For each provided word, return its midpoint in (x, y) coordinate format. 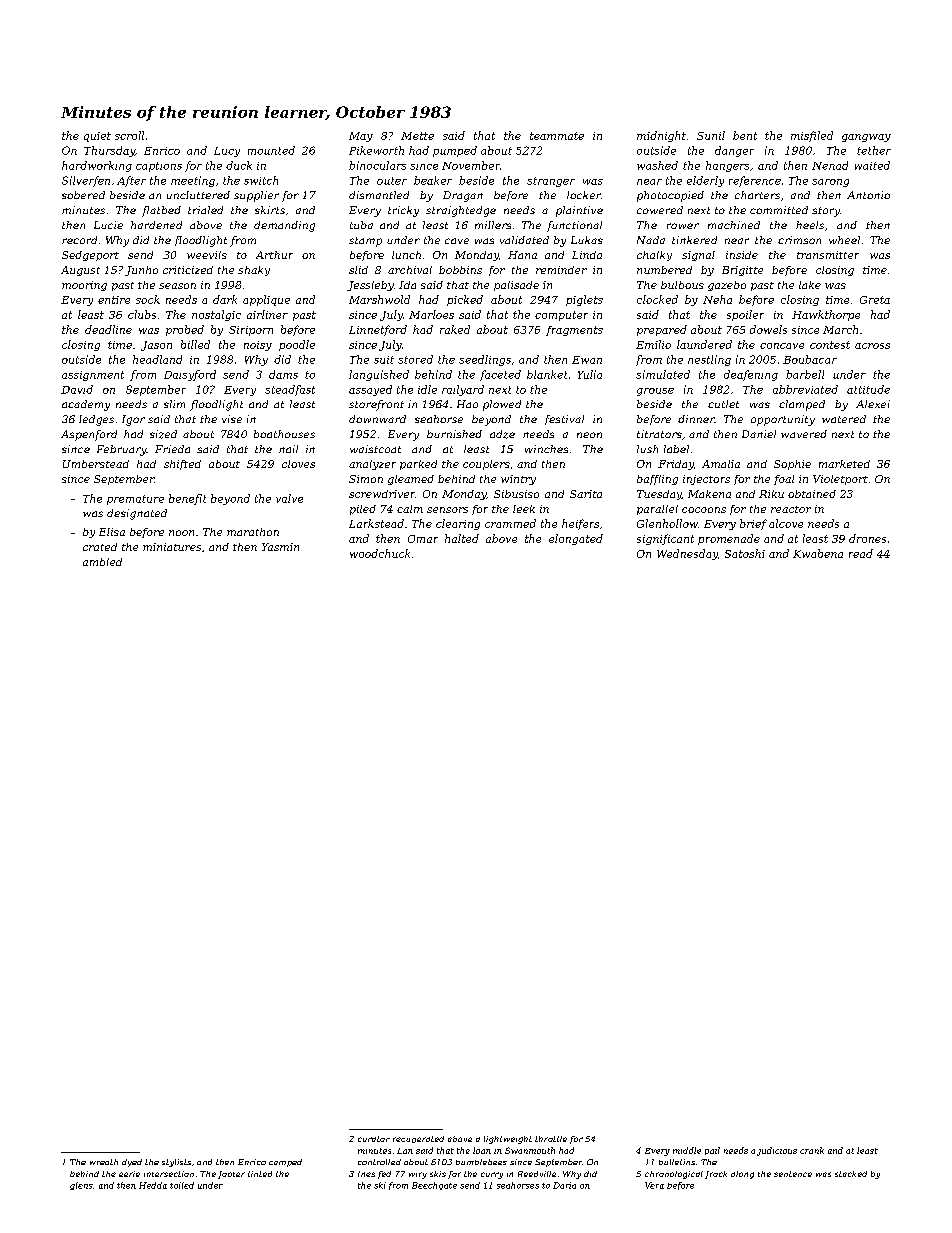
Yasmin (280, 547)
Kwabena (818, 553)
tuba (361, 225)
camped (285, 1163)
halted (462, 538)
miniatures (172, 547)
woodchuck (380, 553)
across (872, 346)
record (79, 240)
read (861, 553)
